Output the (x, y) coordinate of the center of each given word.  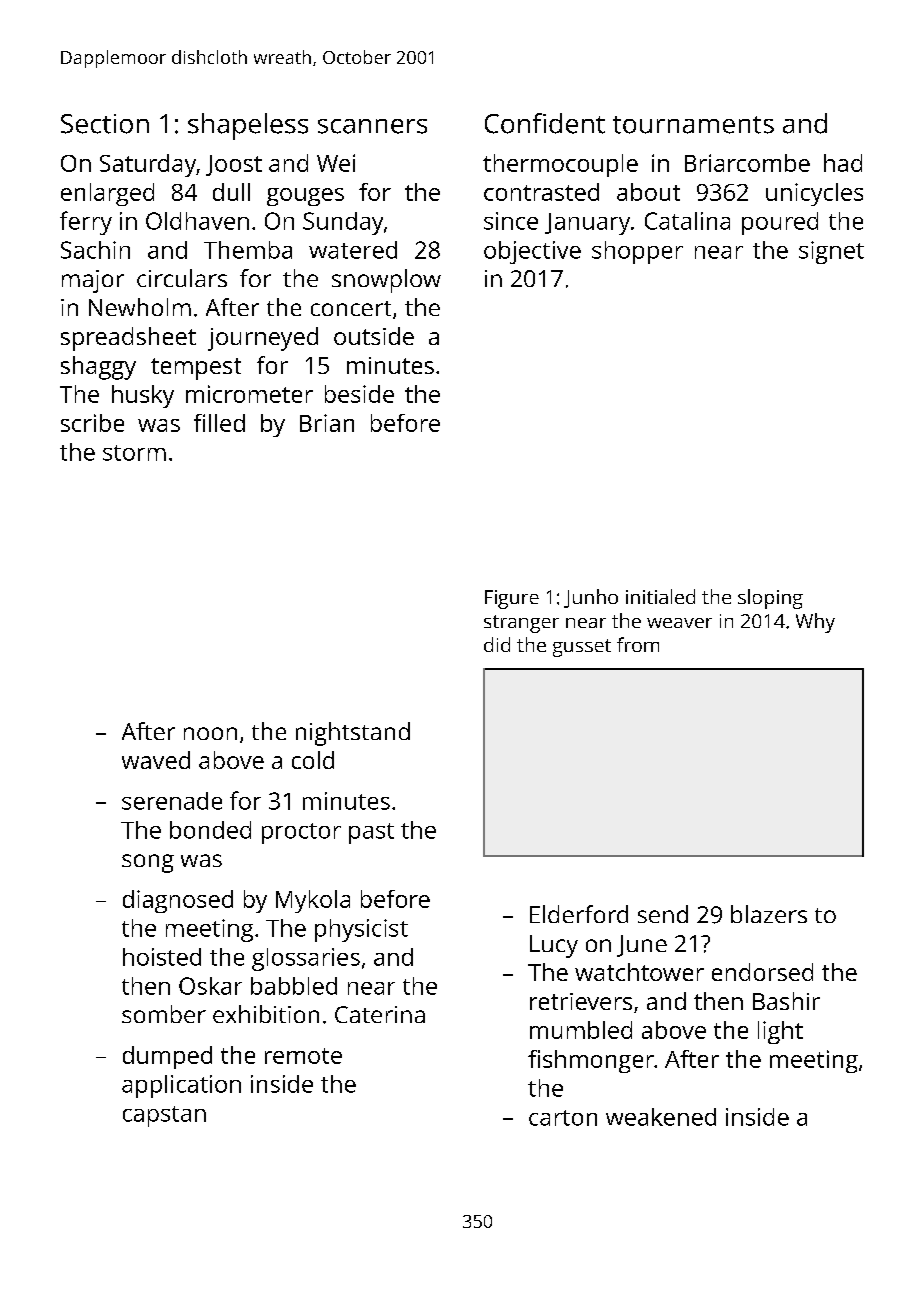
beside (359, 394)
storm (134, 453)
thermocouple (560, 165)
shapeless (248, 126)
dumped (167, 1057)
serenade (172, 801)
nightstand (353, 734)
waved (156, 760)
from (638, 644)
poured (780, 223)
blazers (769, 914)
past (371, 833)
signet (831, 252)
